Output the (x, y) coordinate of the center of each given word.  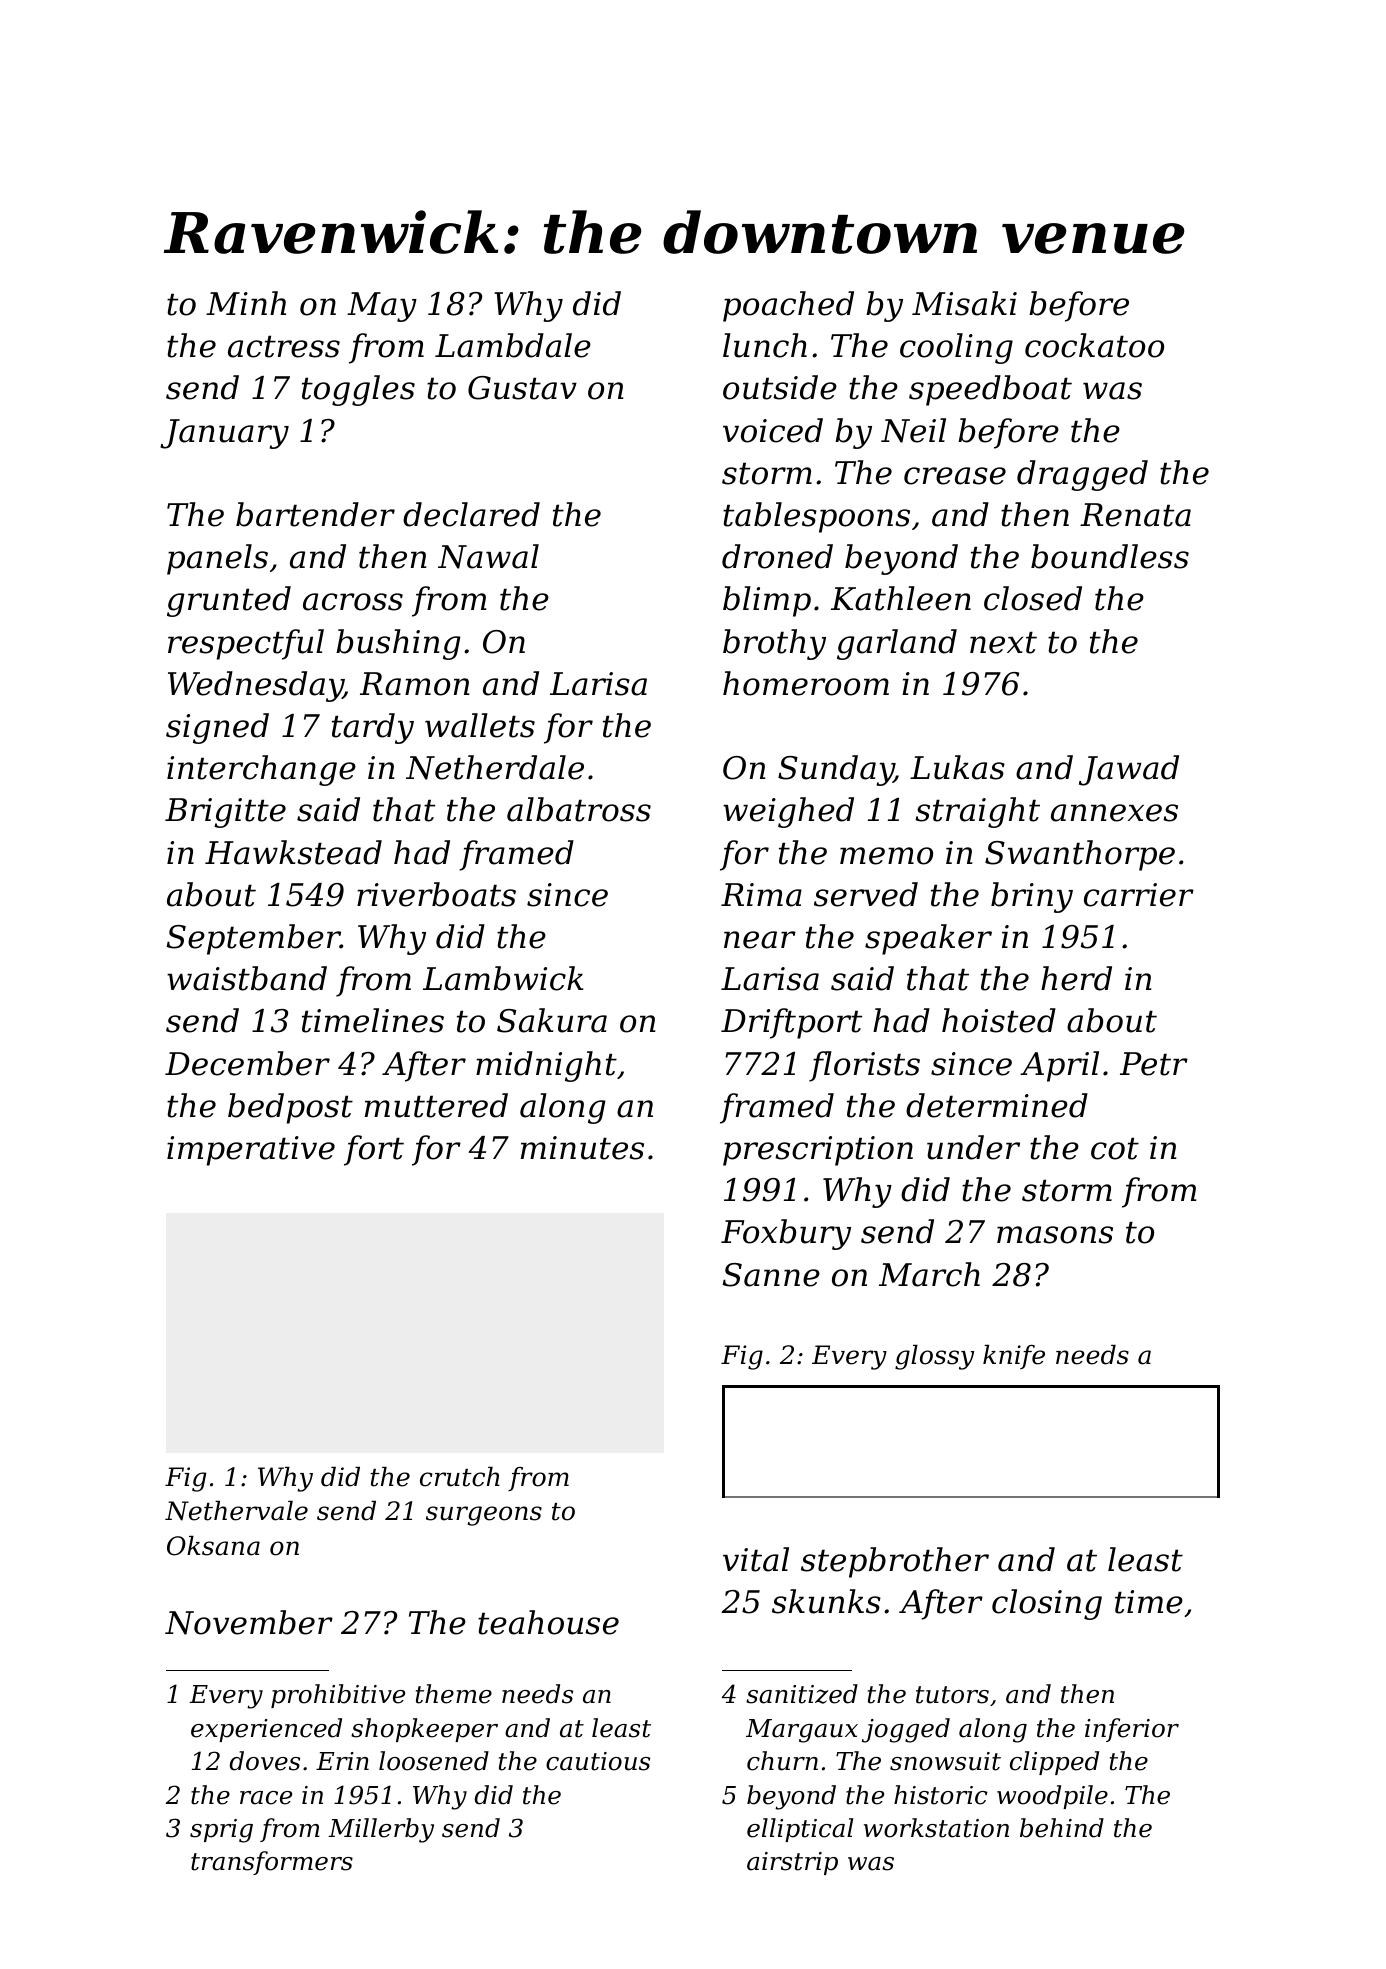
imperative (251, 1151)
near (760, 940)
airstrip (792, 1863)
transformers (272, 1863)
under (973, 1147)
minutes (582, 1148)
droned (777, 556)
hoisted (999, 1020)
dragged (1082, 475)
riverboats (436, 894)
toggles (358, 390)
